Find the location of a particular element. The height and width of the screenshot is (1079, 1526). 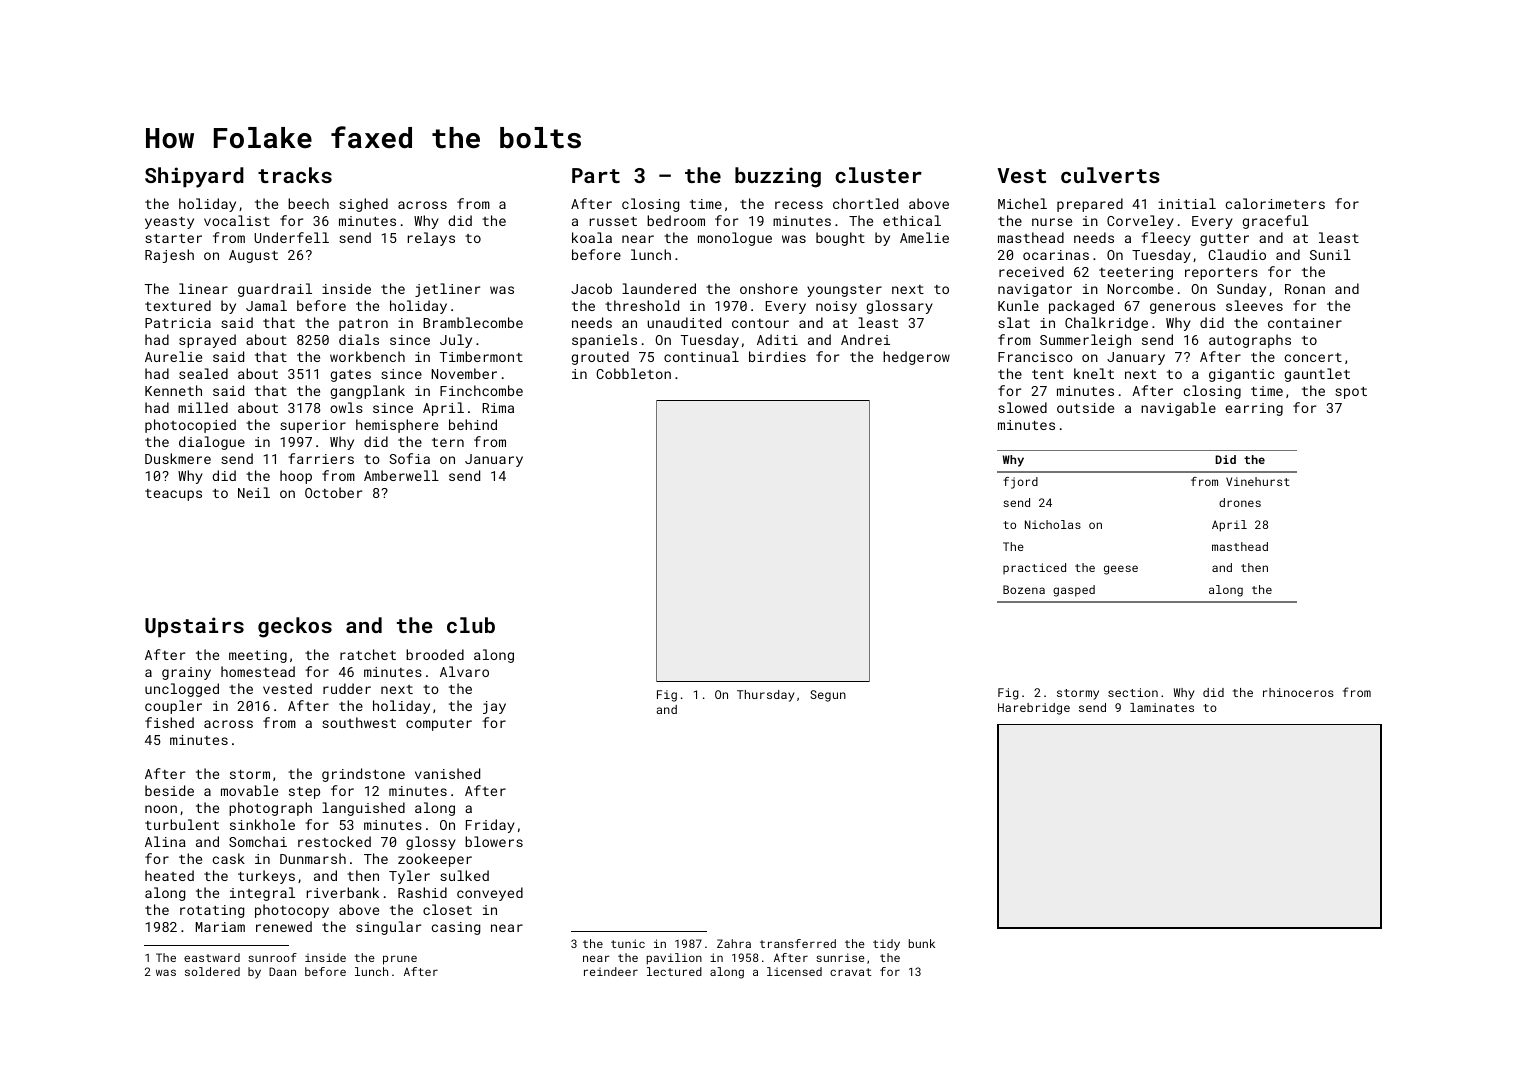

tracks is located at coordinates (295, 175).
